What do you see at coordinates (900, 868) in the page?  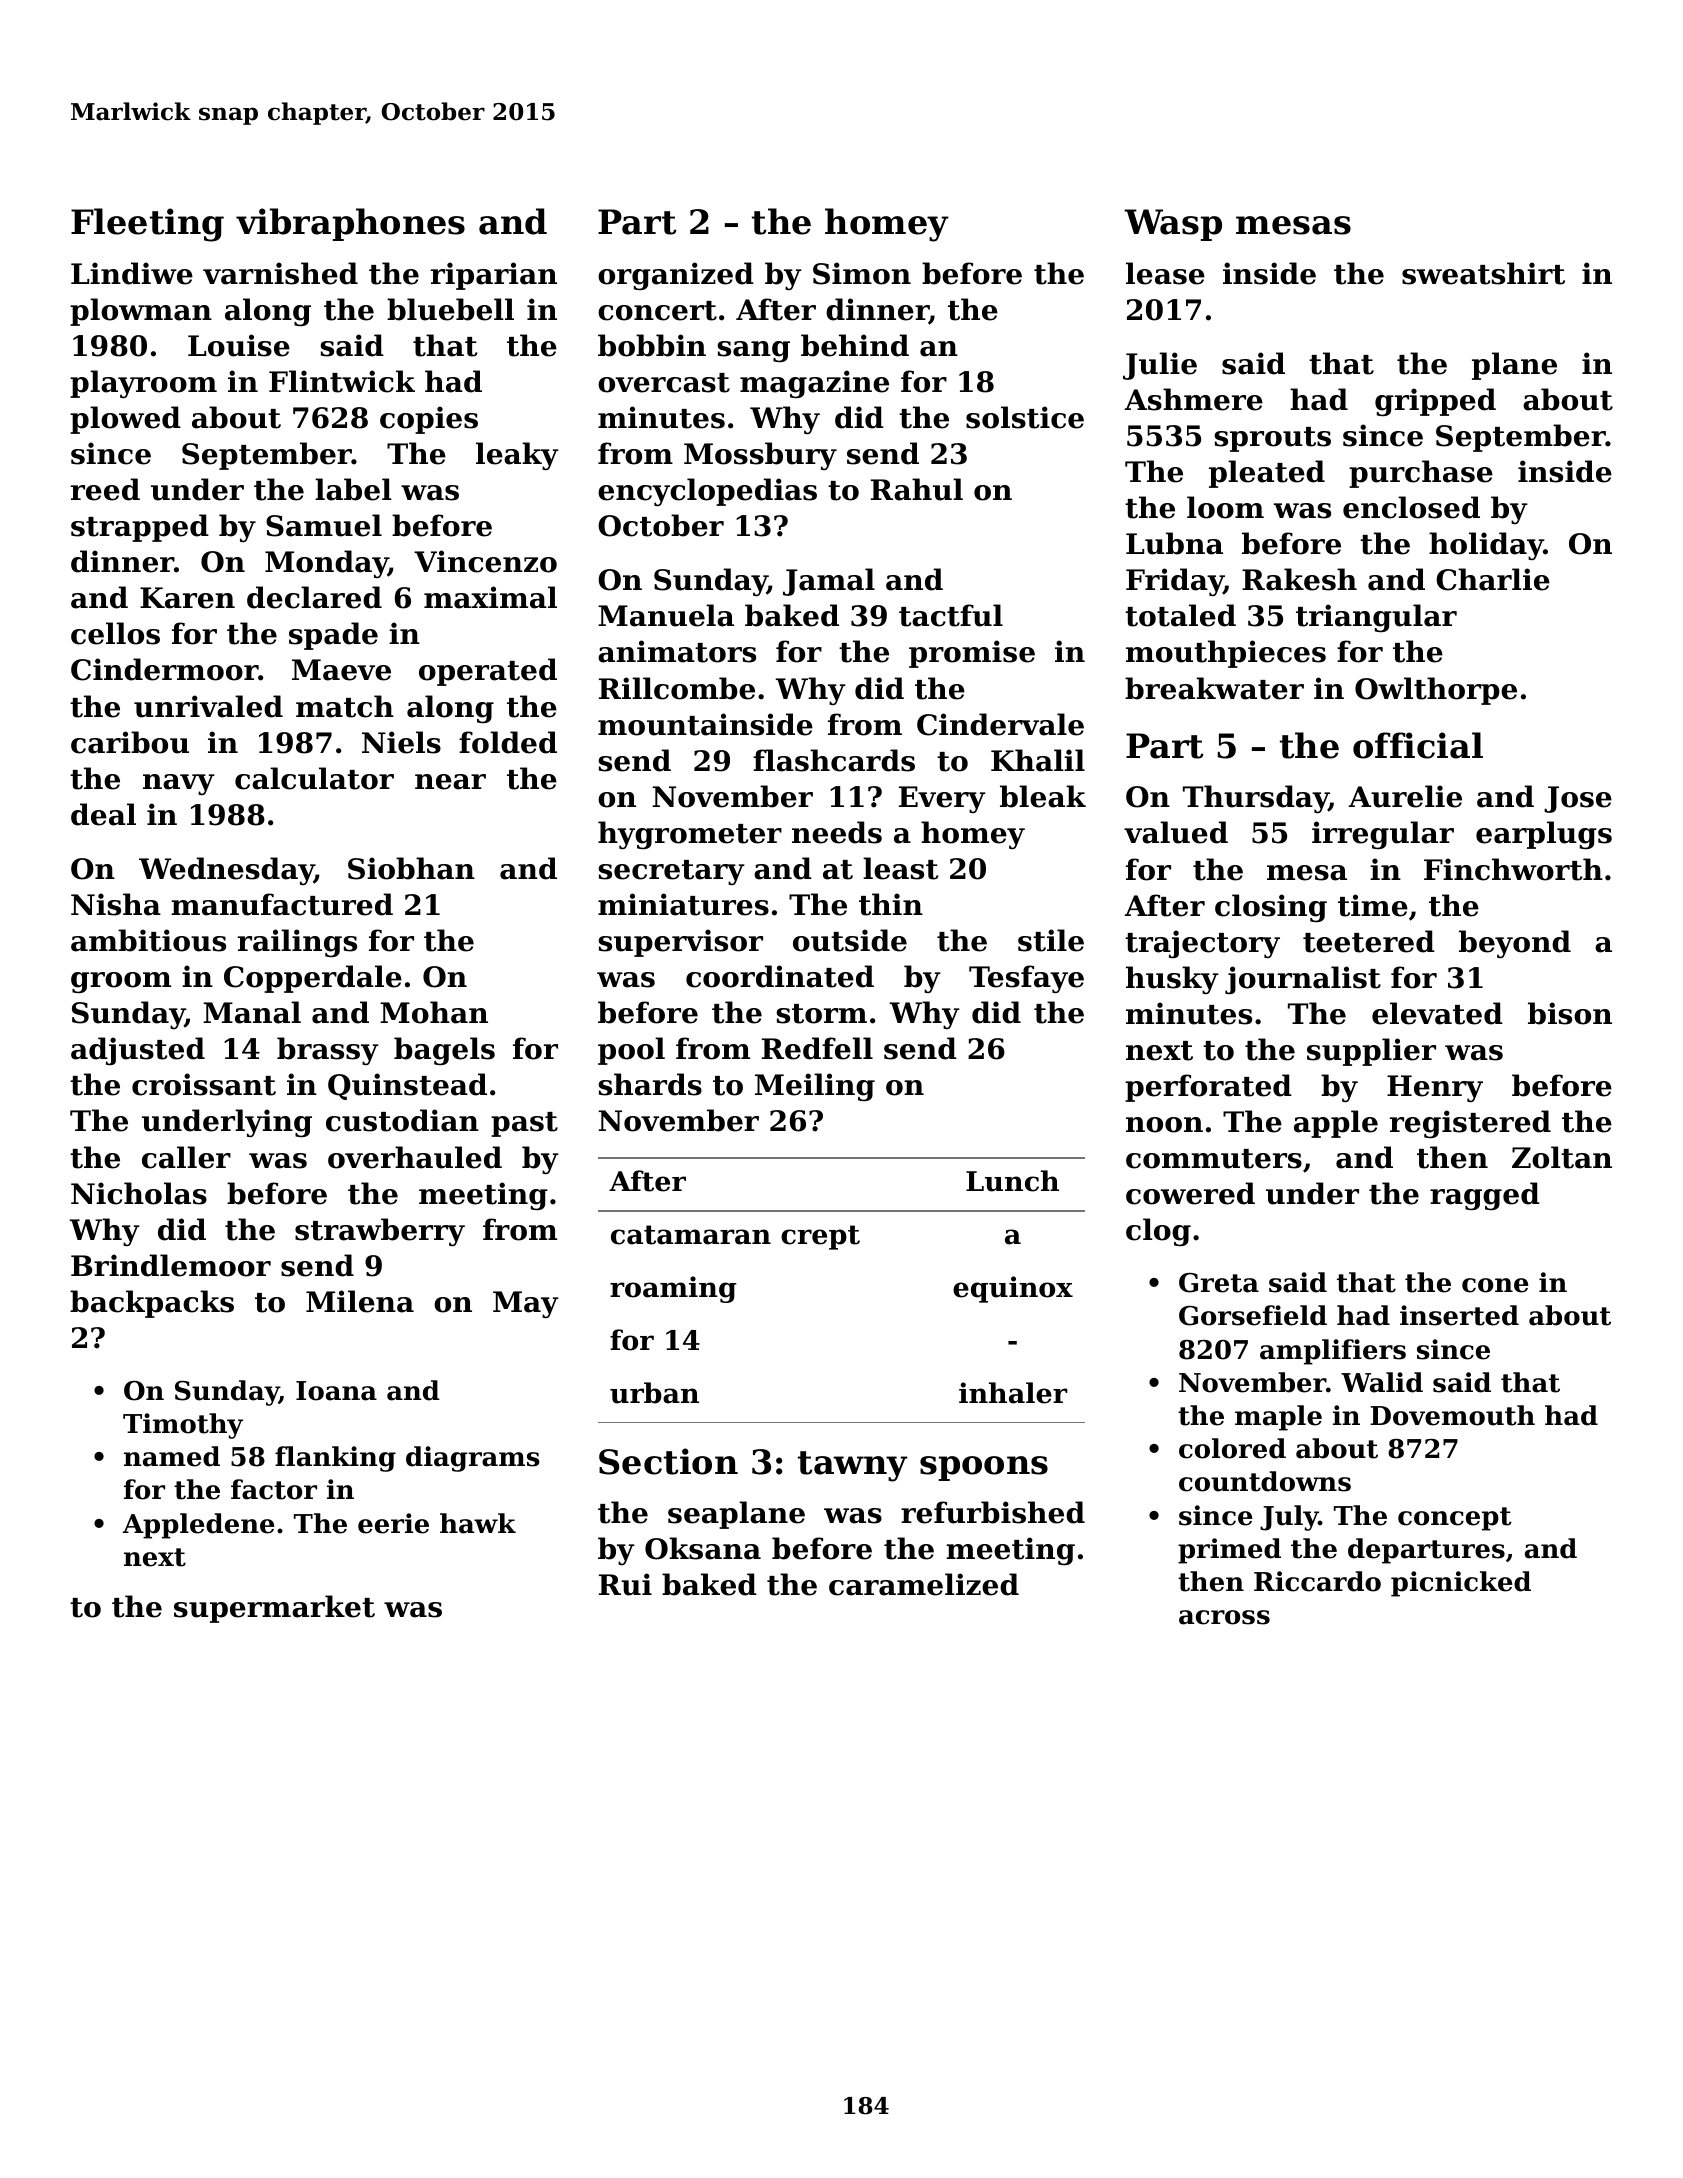 I see `least` at bounding box center [900, 868].
